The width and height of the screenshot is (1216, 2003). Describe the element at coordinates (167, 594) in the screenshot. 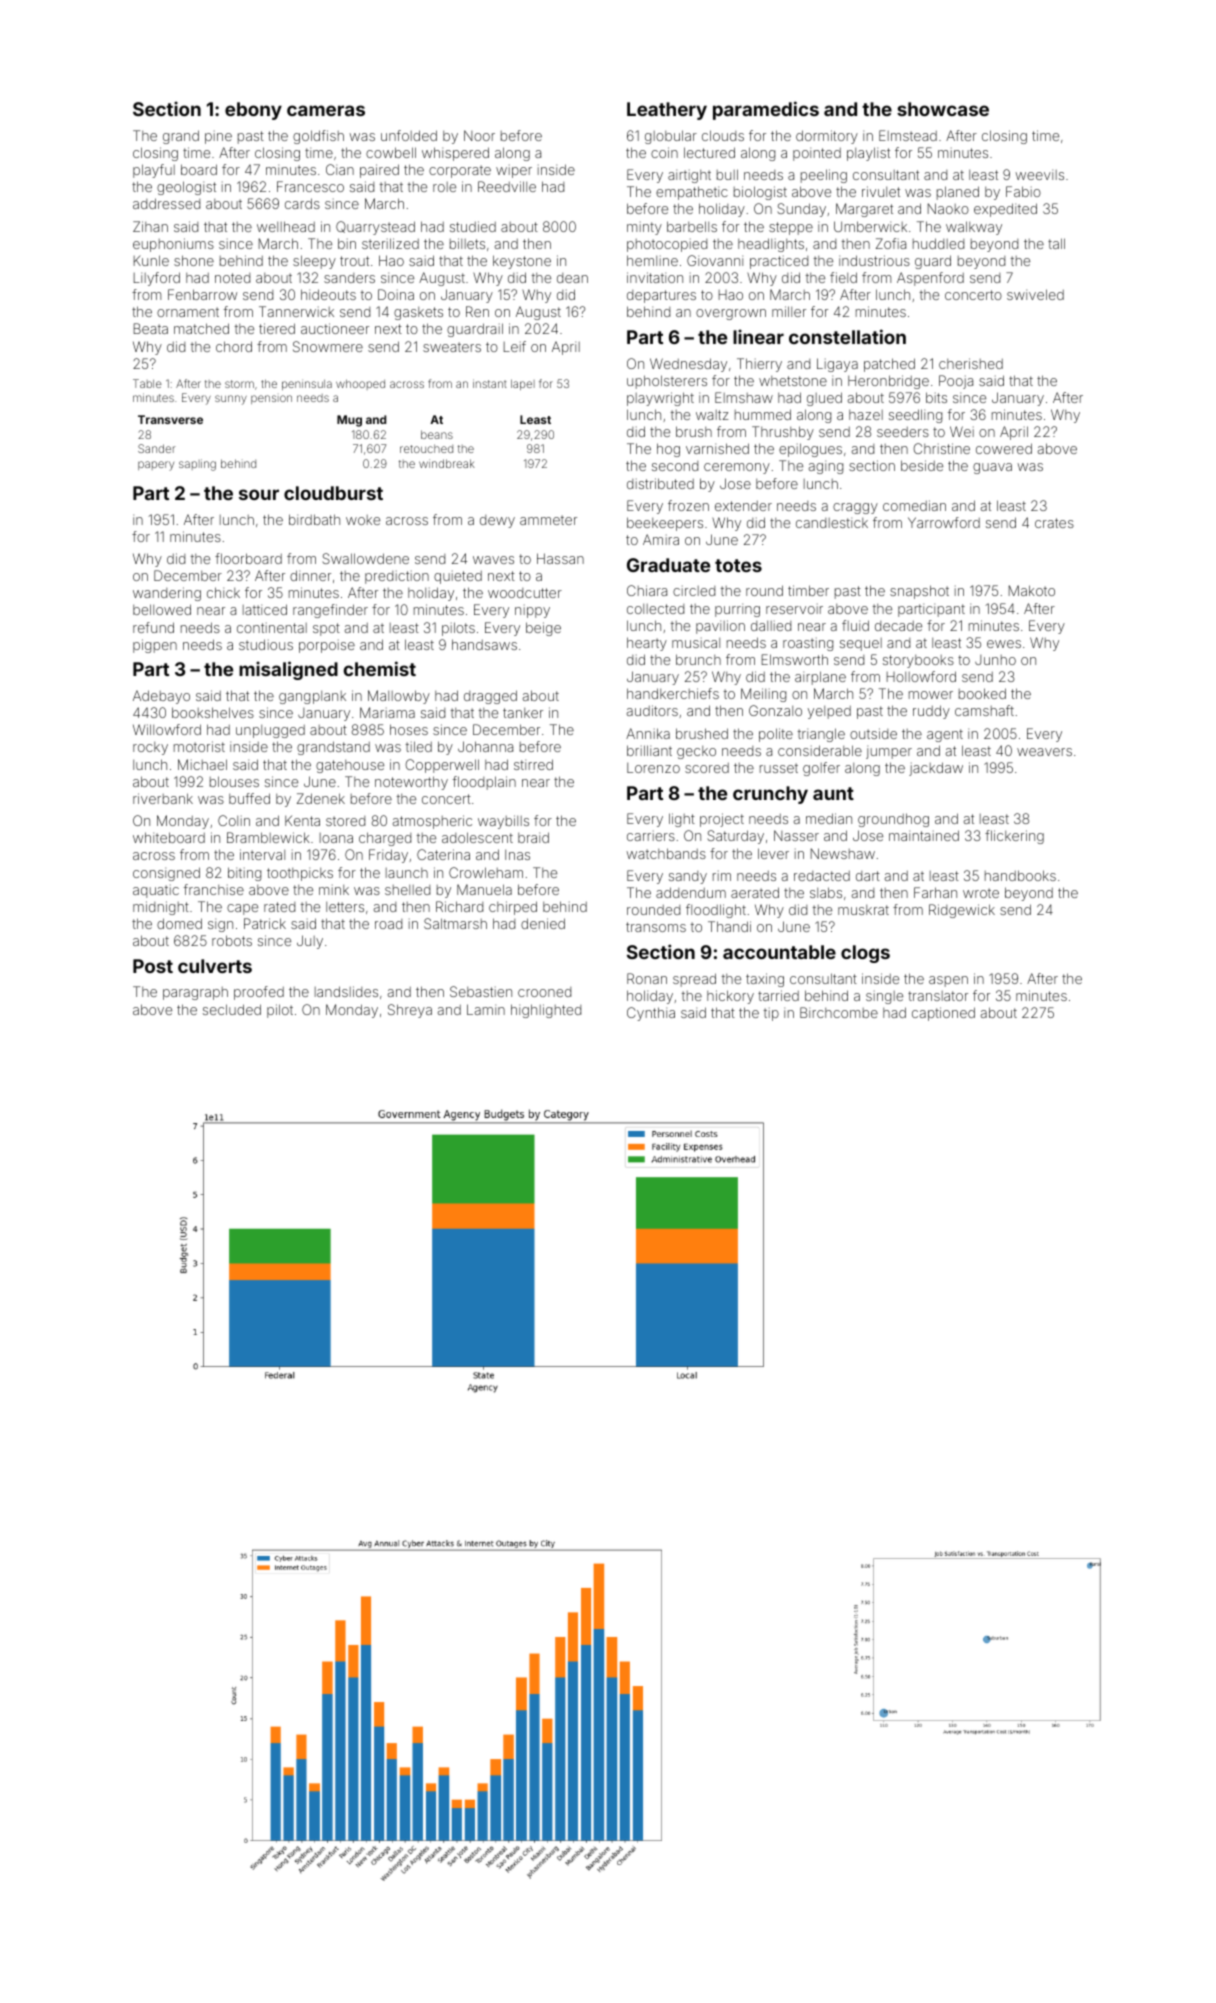

I see `wandering` at that location.
